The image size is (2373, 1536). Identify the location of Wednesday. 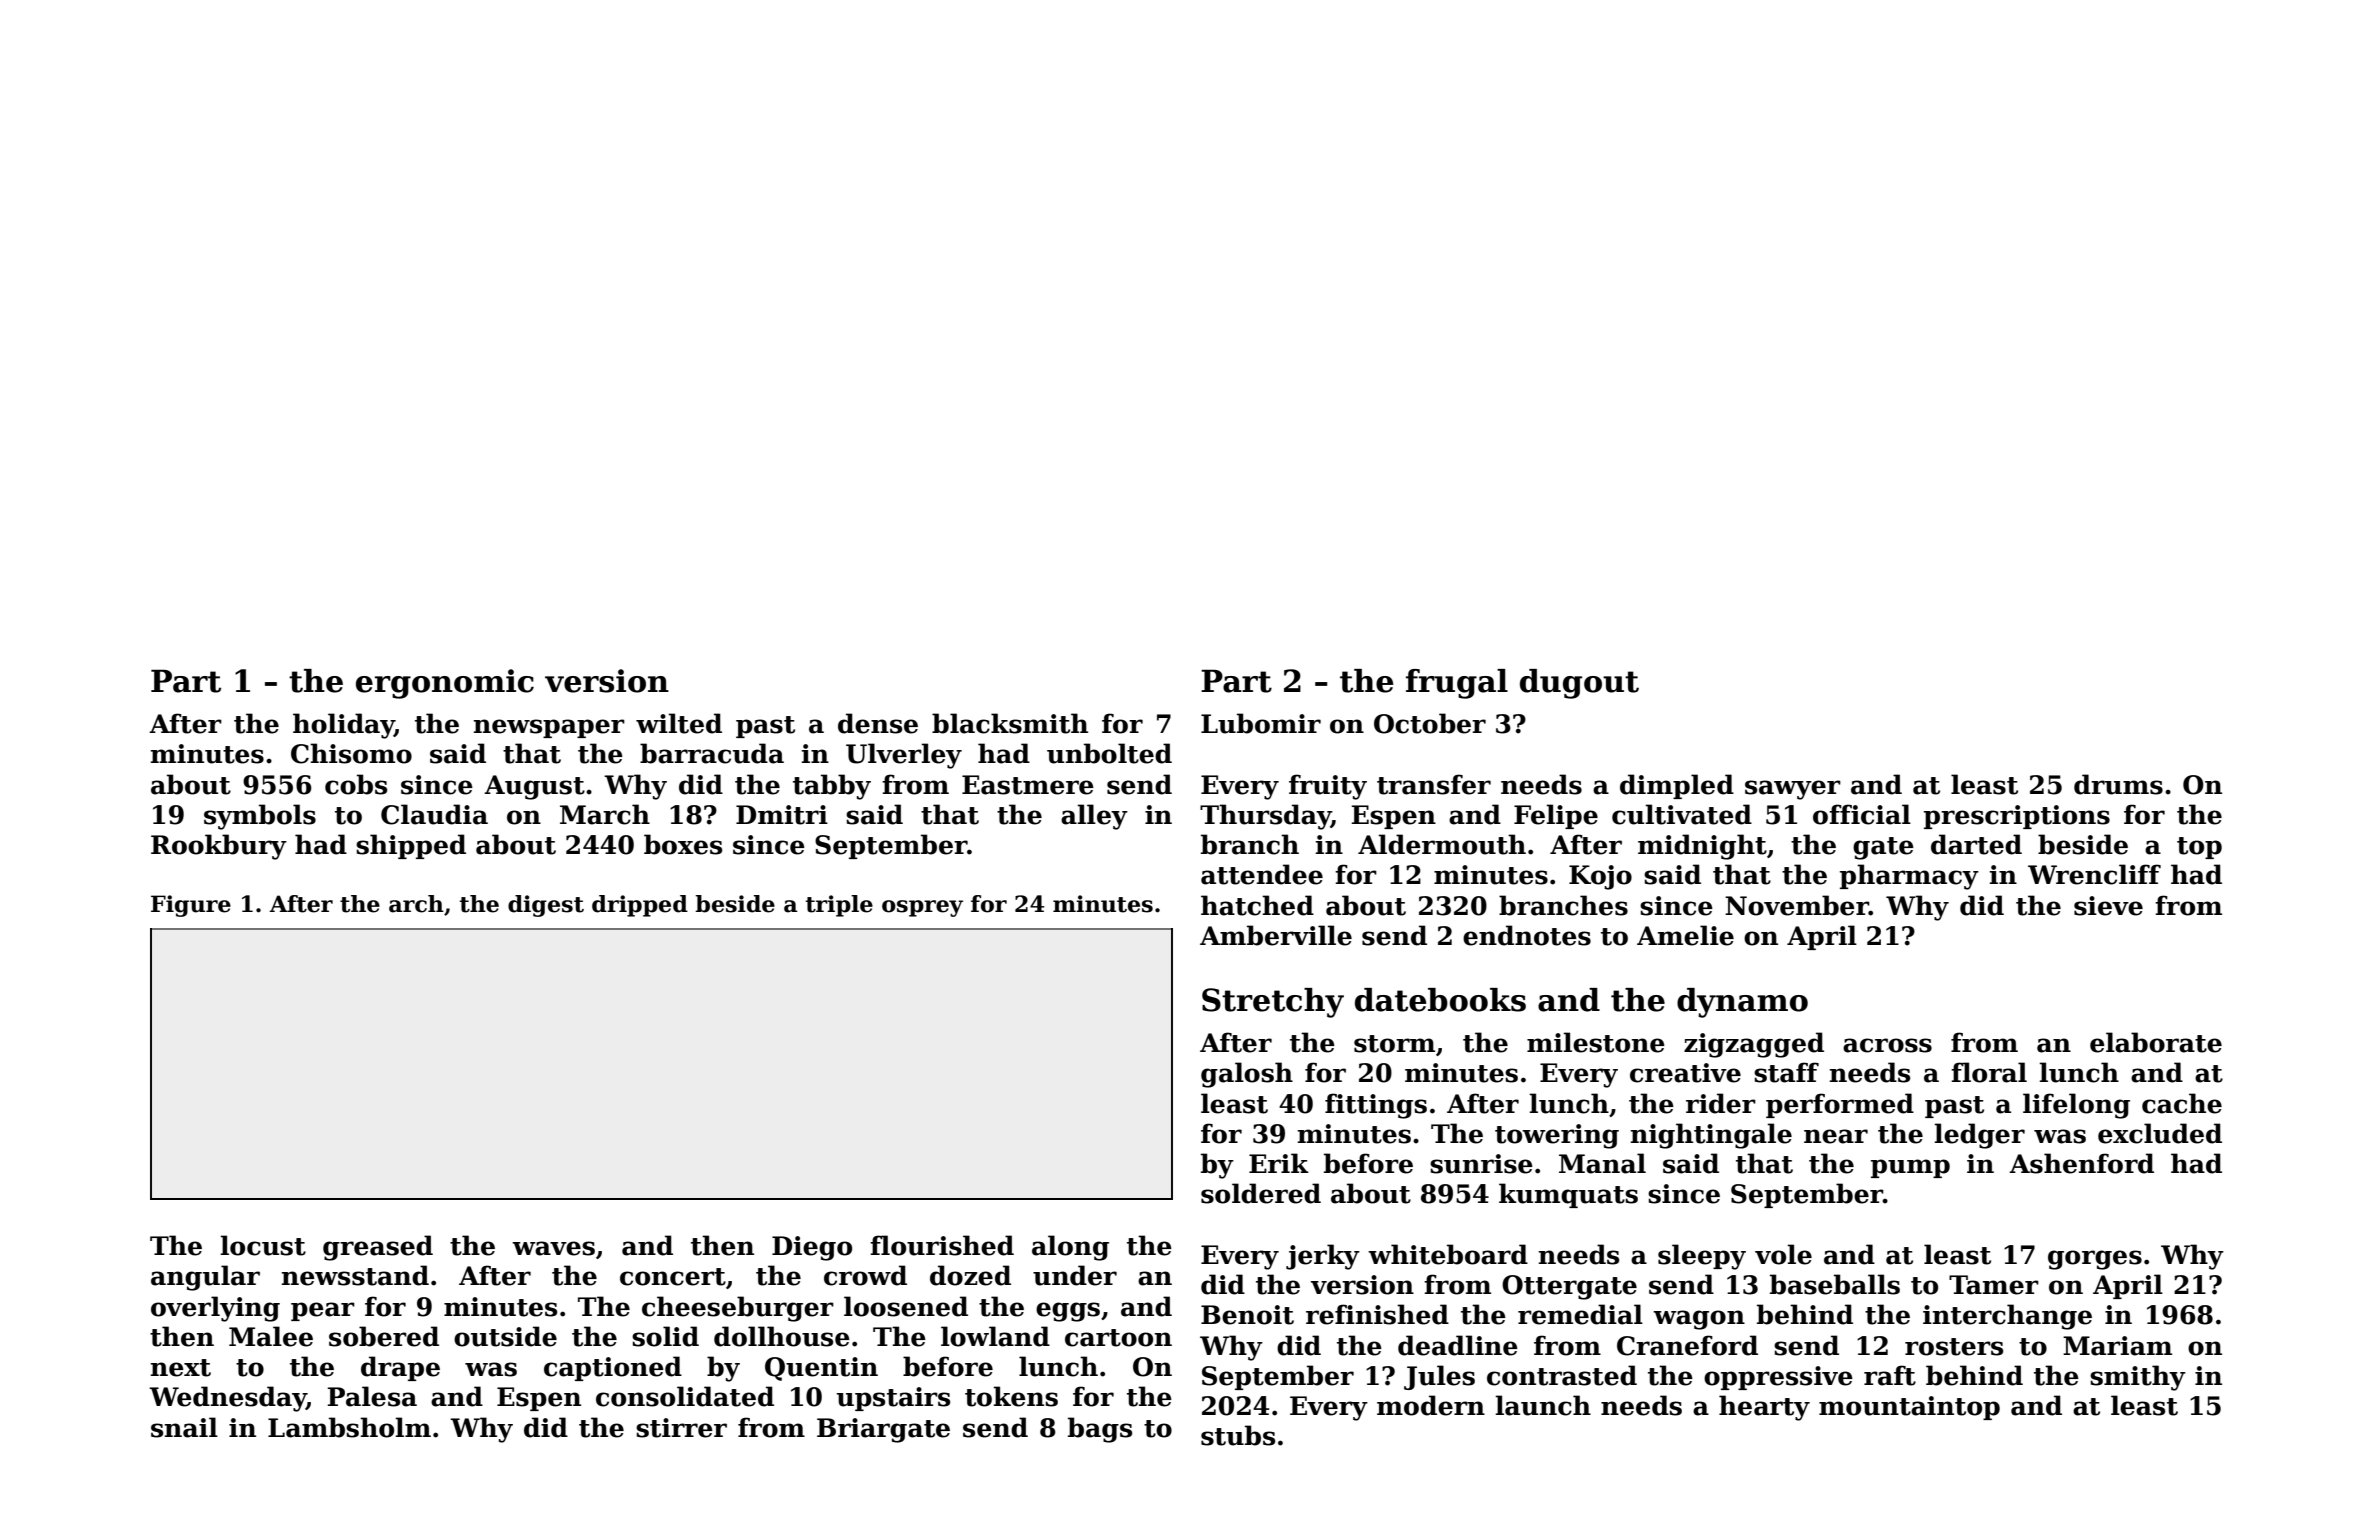
(227, 1399).
